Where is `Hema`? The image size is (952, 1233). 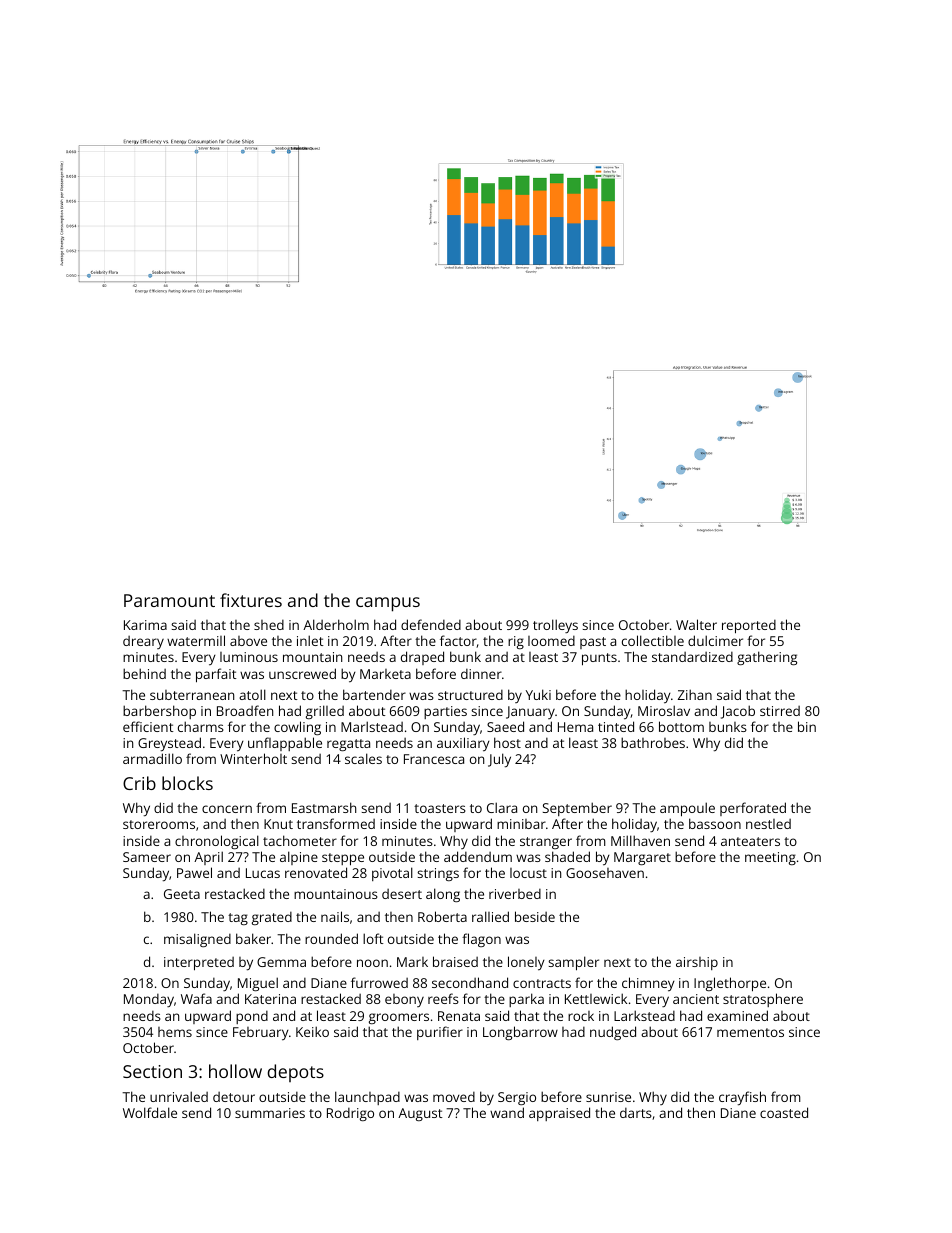
Hema is located at coordinates (575, 727).
